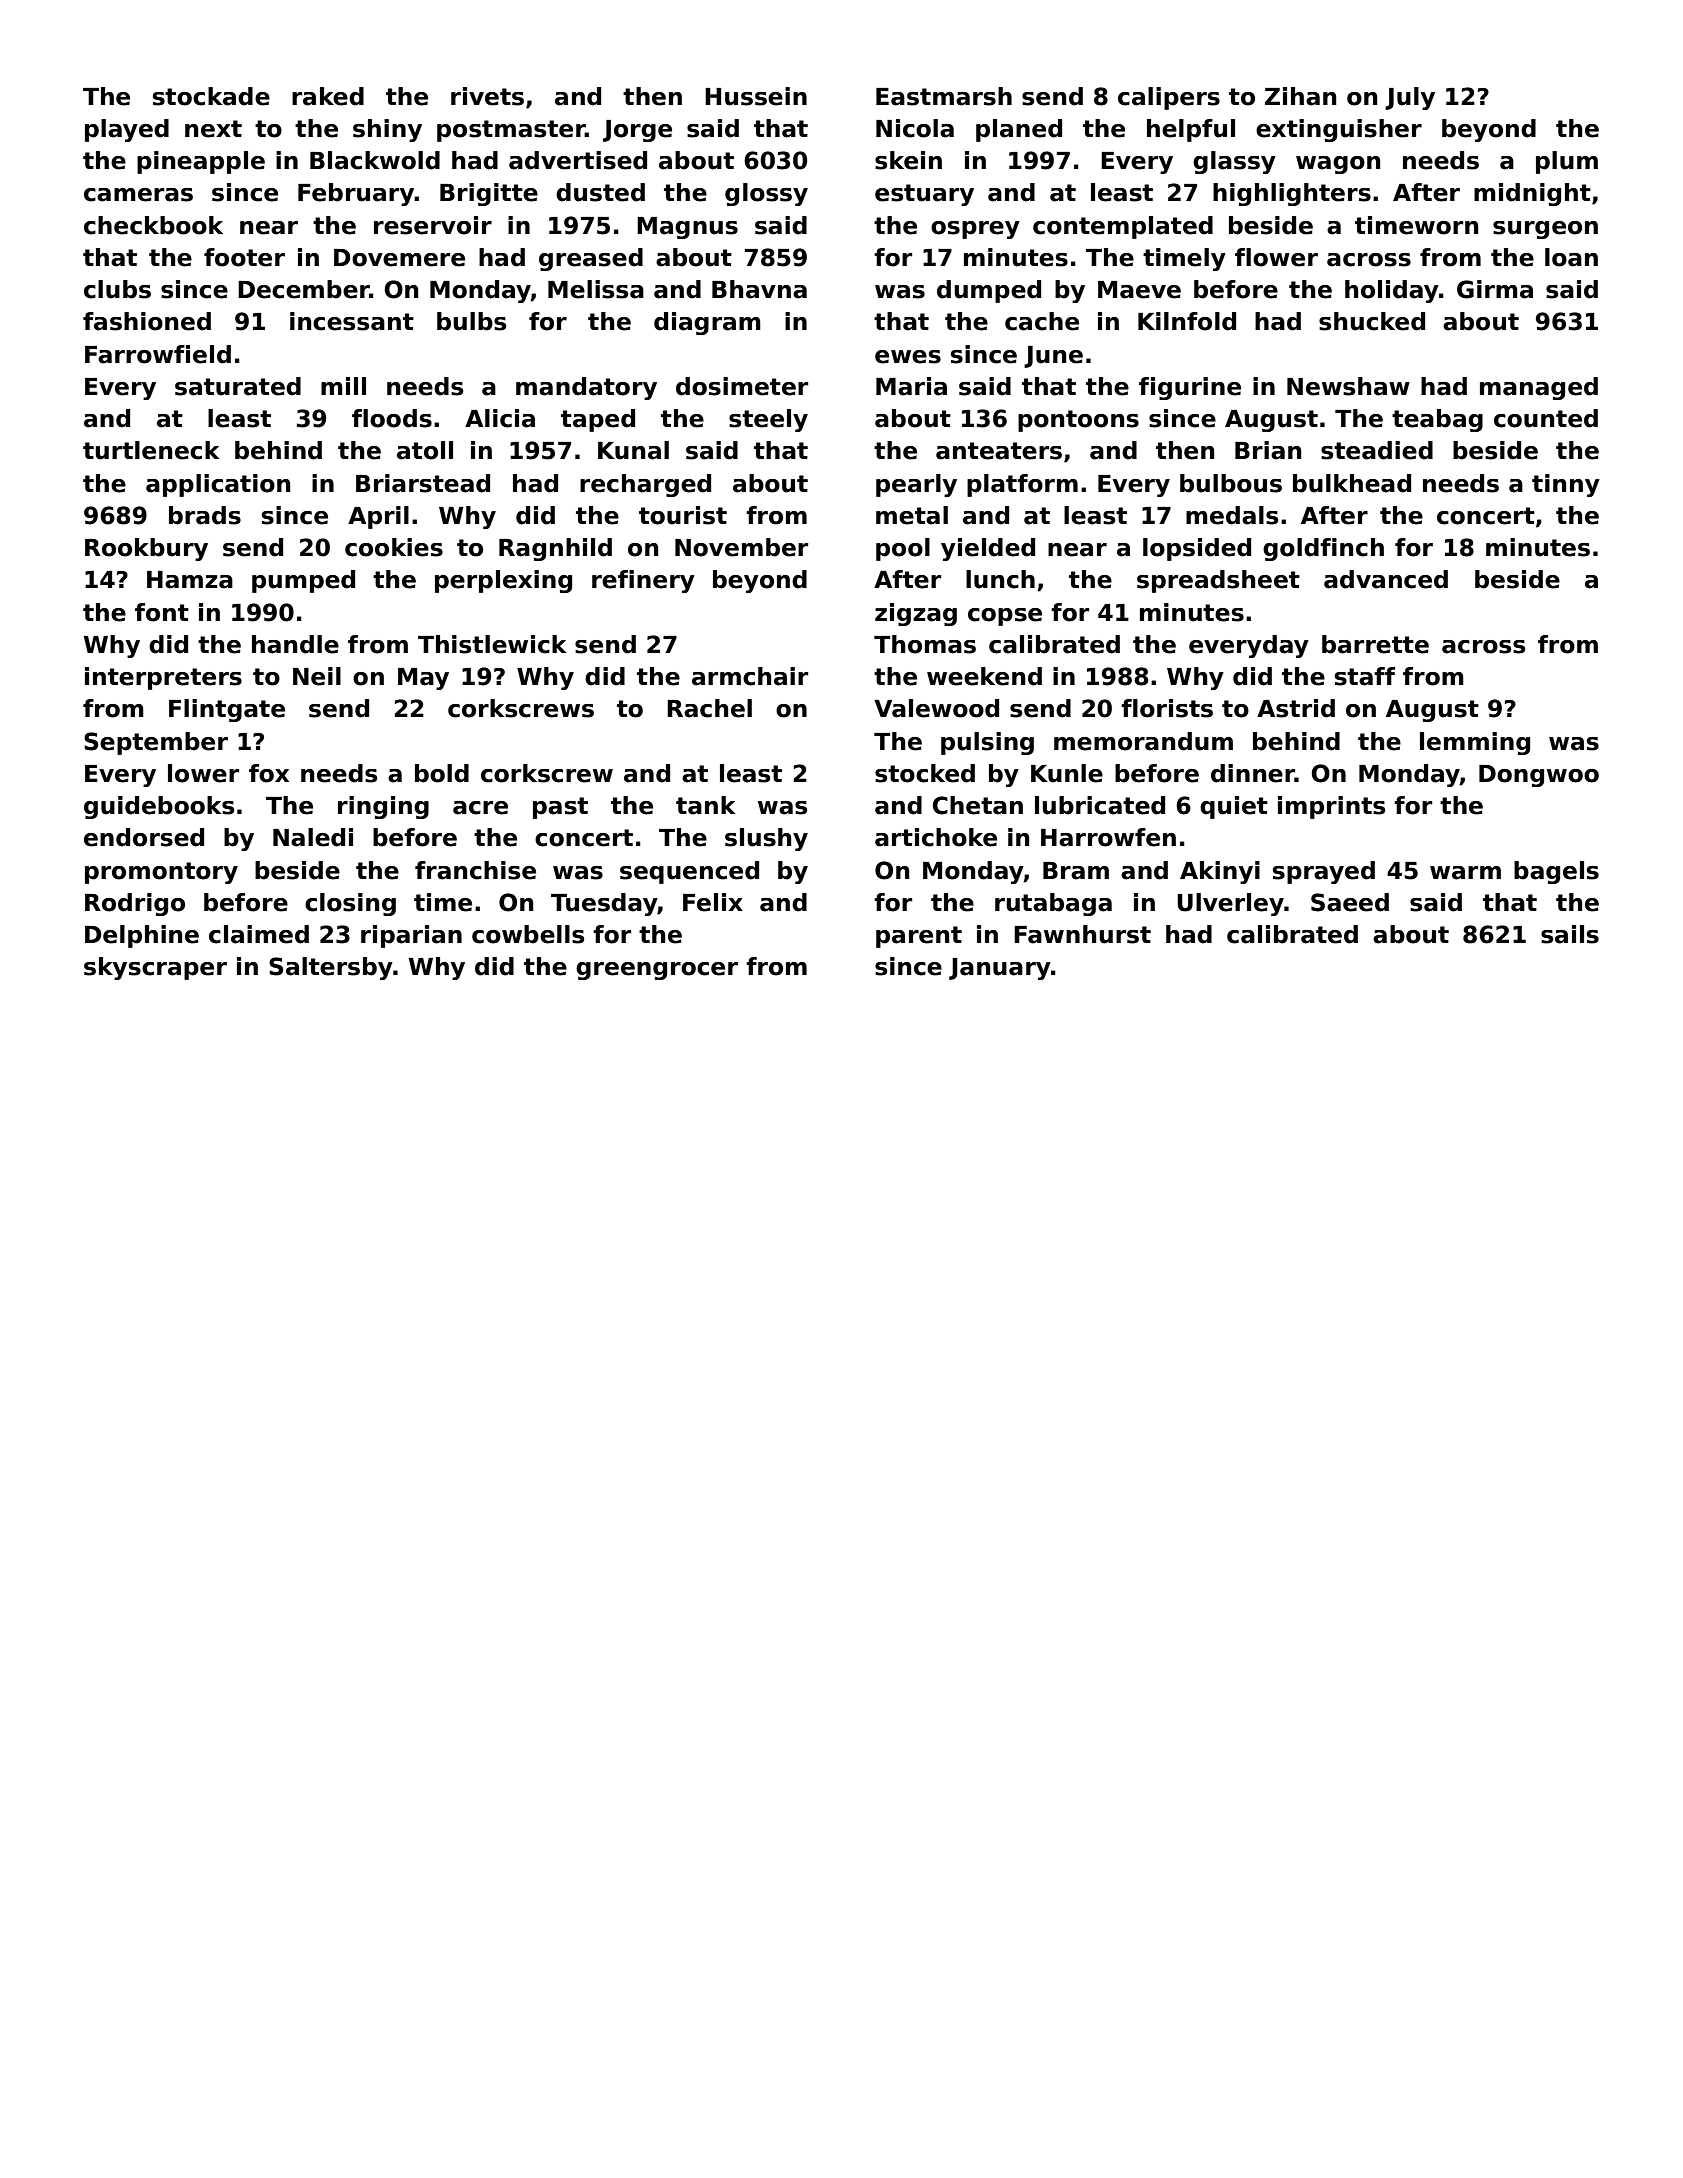 The height and width of the screenshot is (2178, 1683). What do you see at coordinates (709, 708) in the screenshot?
I see `Rachel` at bounding box center [709, 708].
